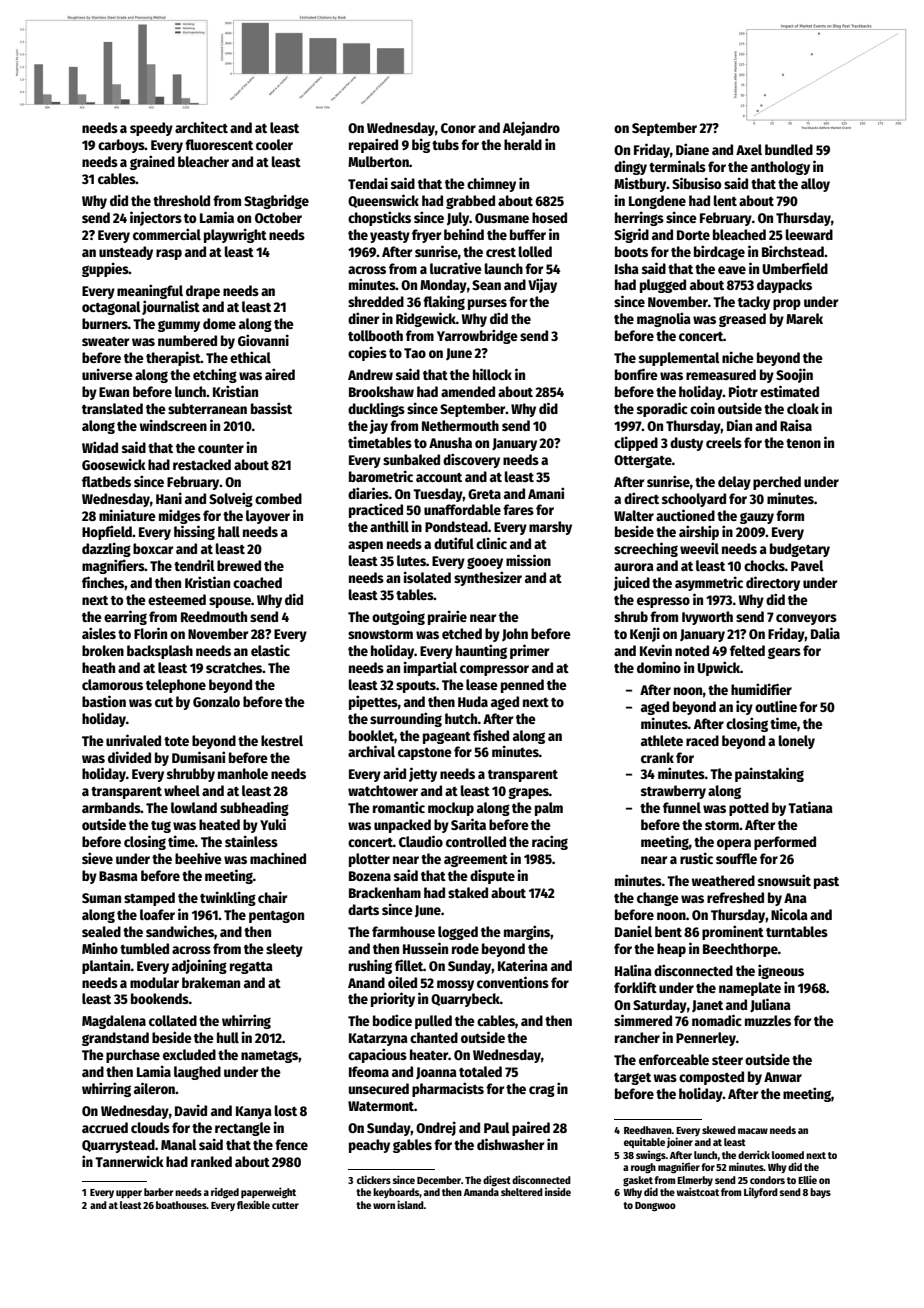 This screenshot has height=1308, width=924. Describe the element at coordinates (510, 1144) in the screenshot. I see `dishwasher` at that location.
